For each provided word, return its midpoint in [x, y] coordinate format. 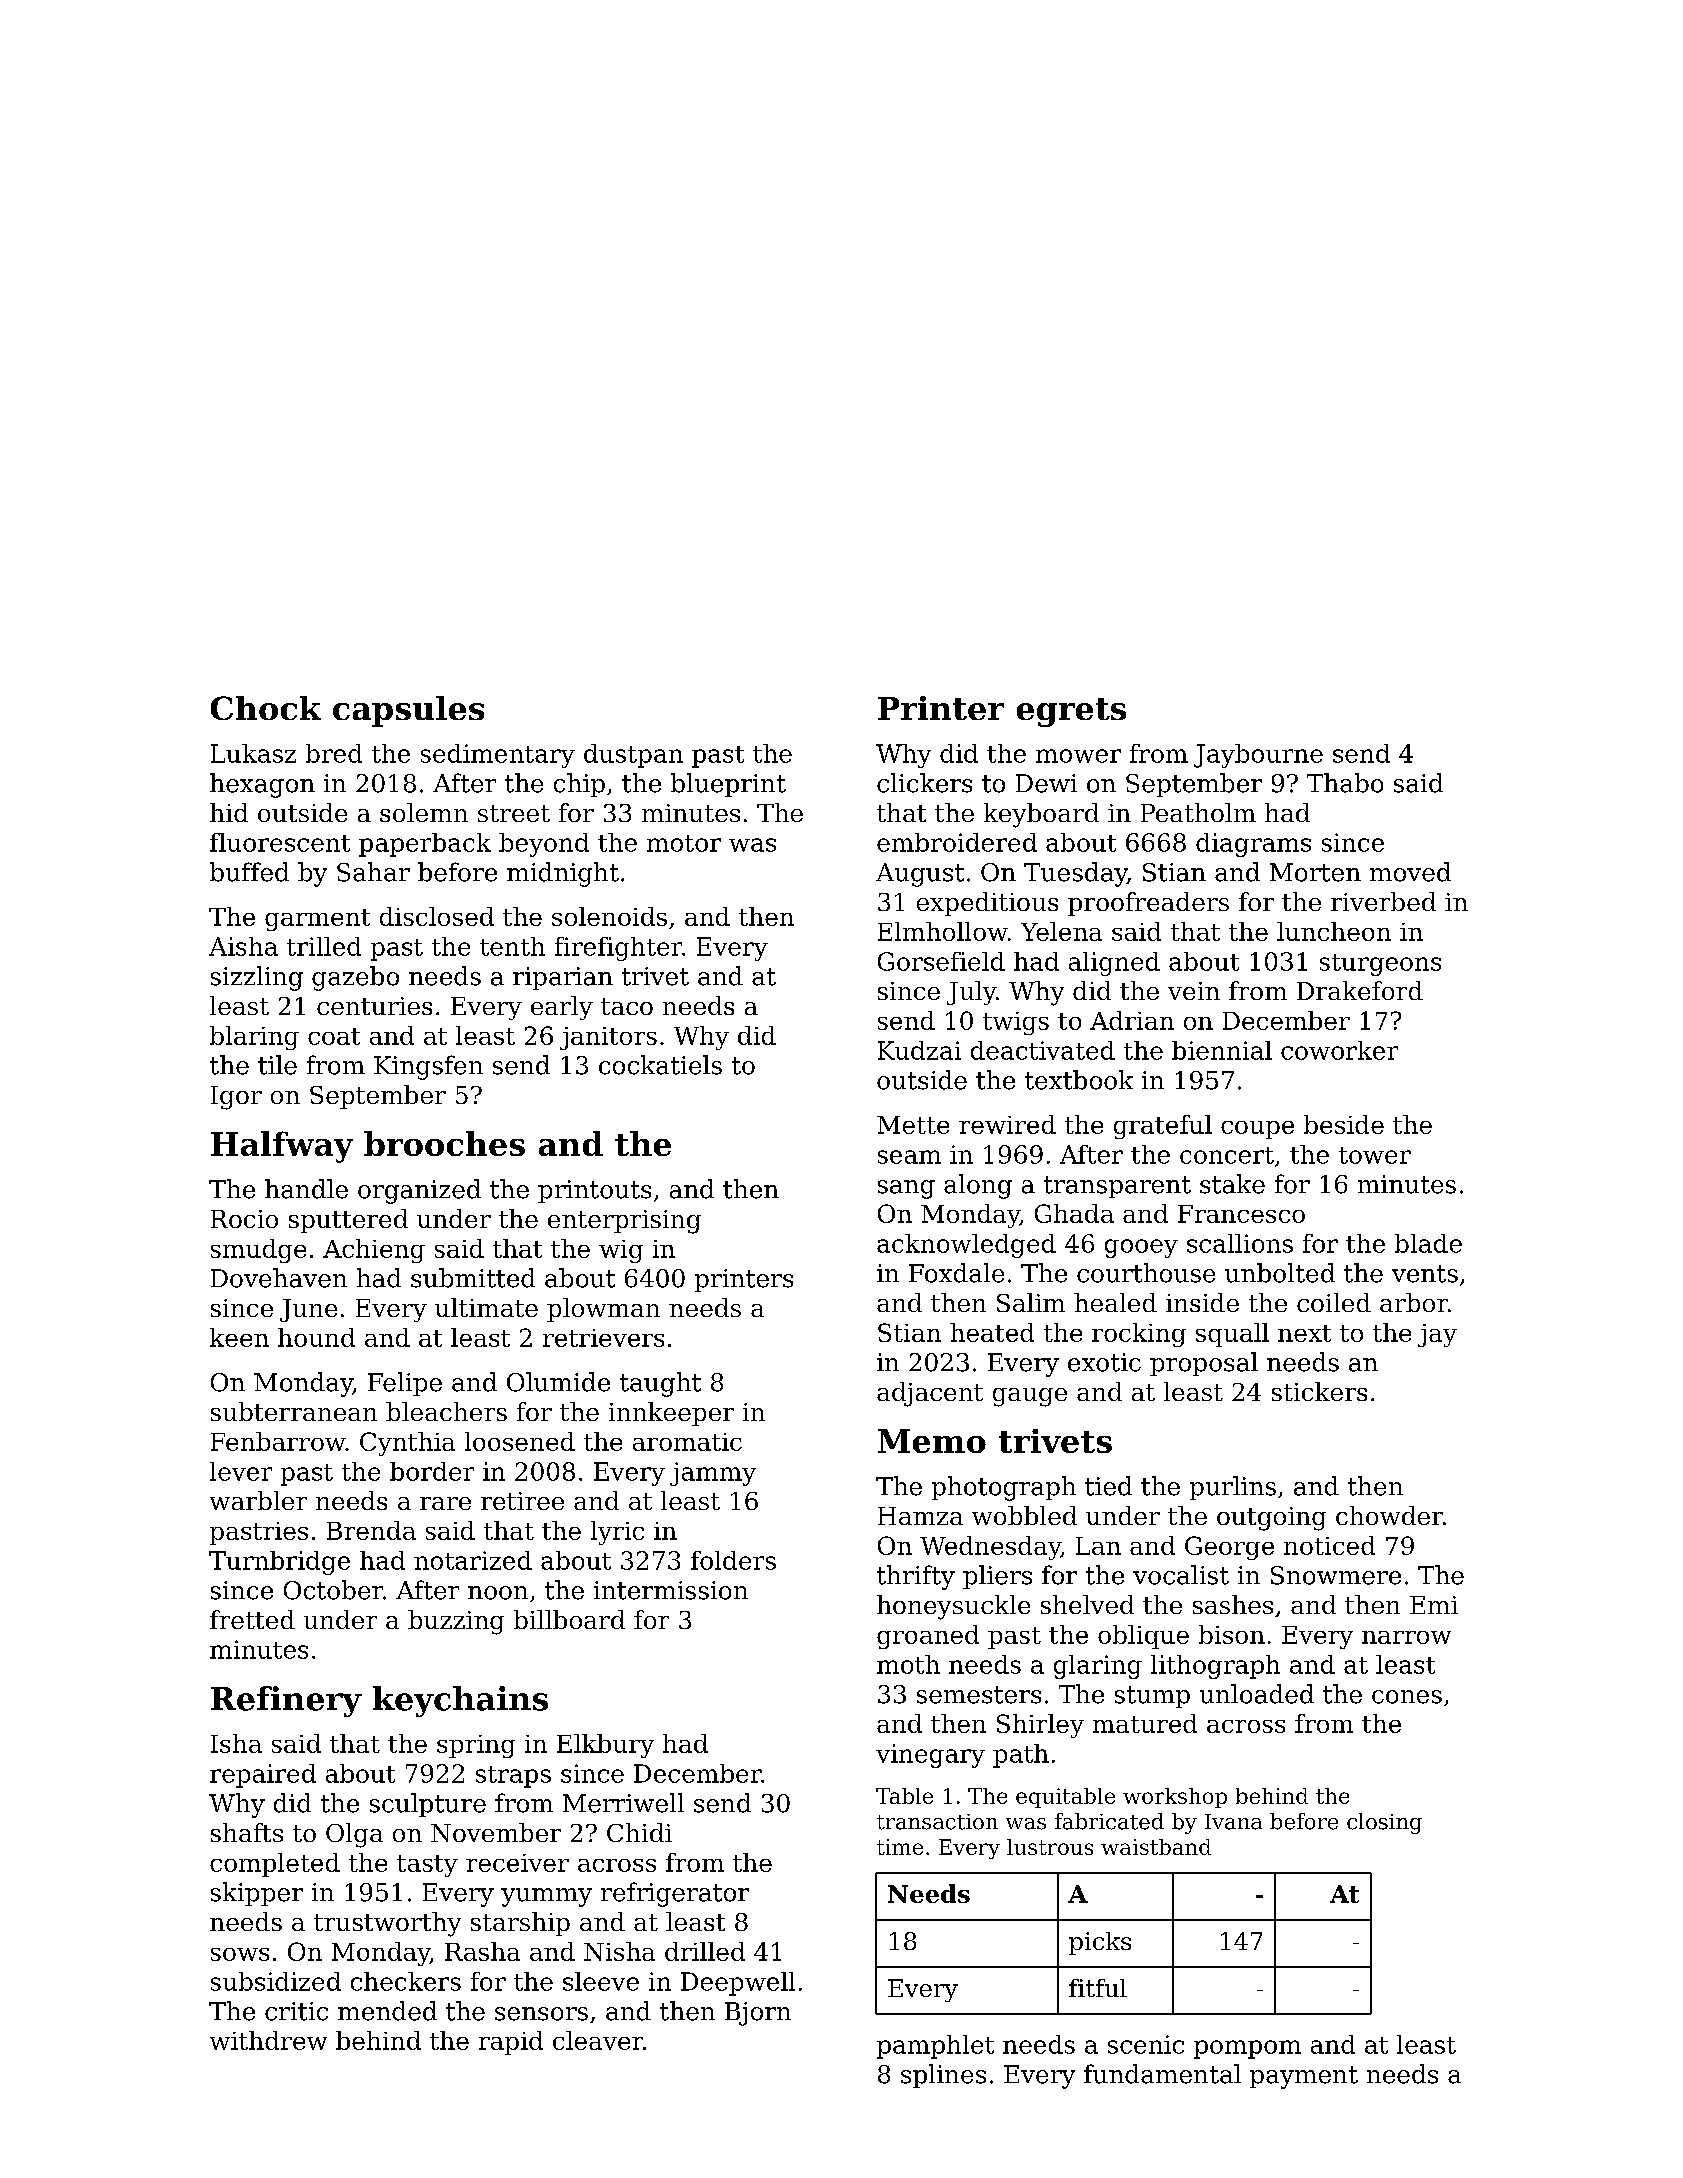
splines [943, 2076]
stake [1232, 1184]
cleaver [598, 2040]
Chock [266, 708]
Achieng [374, 1251]
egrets [1071, 712]
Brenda [371, 1530]
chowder [1389, 1515]
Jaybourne [1258, 756]
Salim [1031, 1302]
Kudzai [919, 1050]
